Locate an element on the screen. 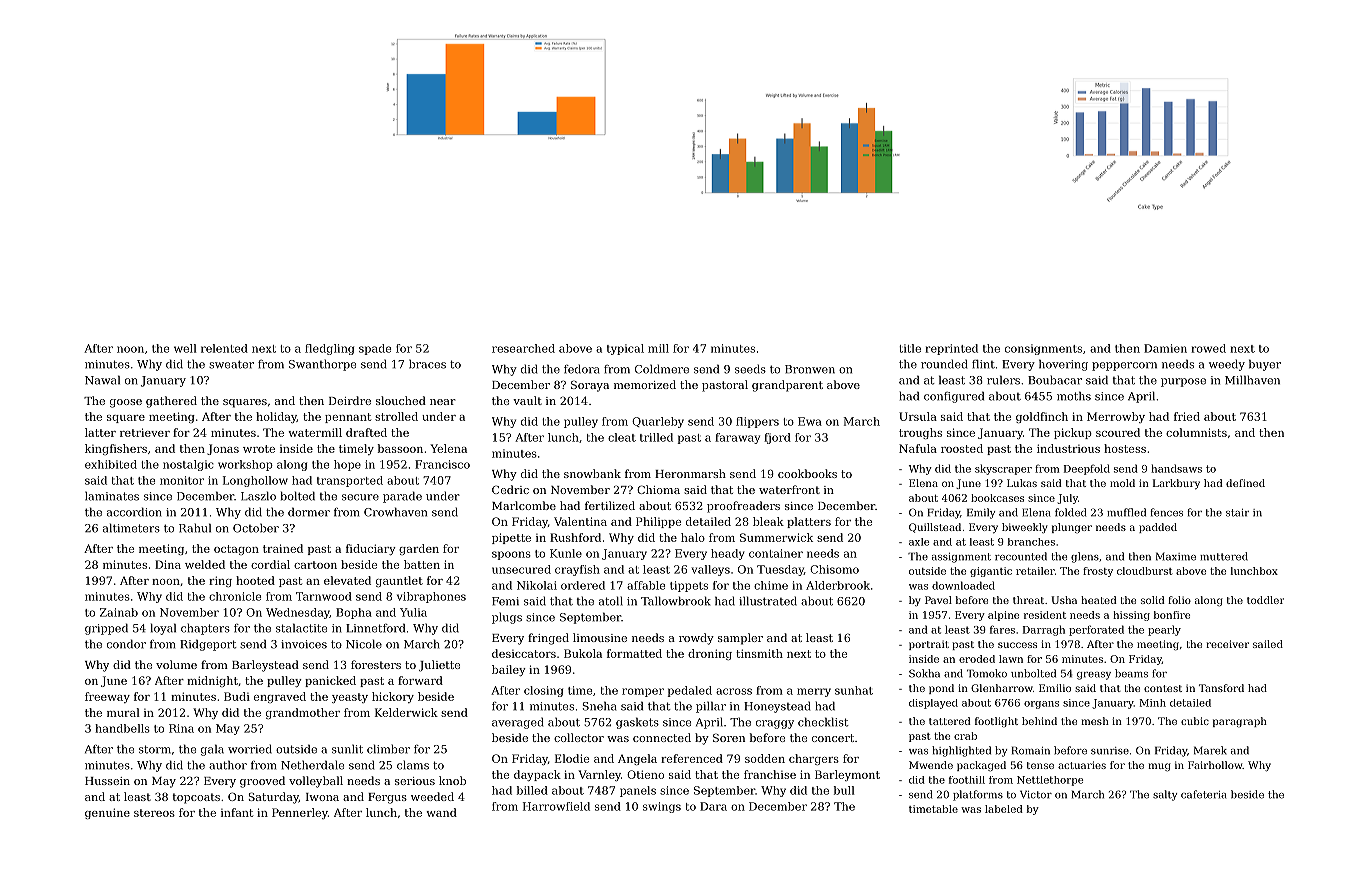 The height and width of the screenshot is (887, 1372). Budi is located at coordinates (237, 696).
